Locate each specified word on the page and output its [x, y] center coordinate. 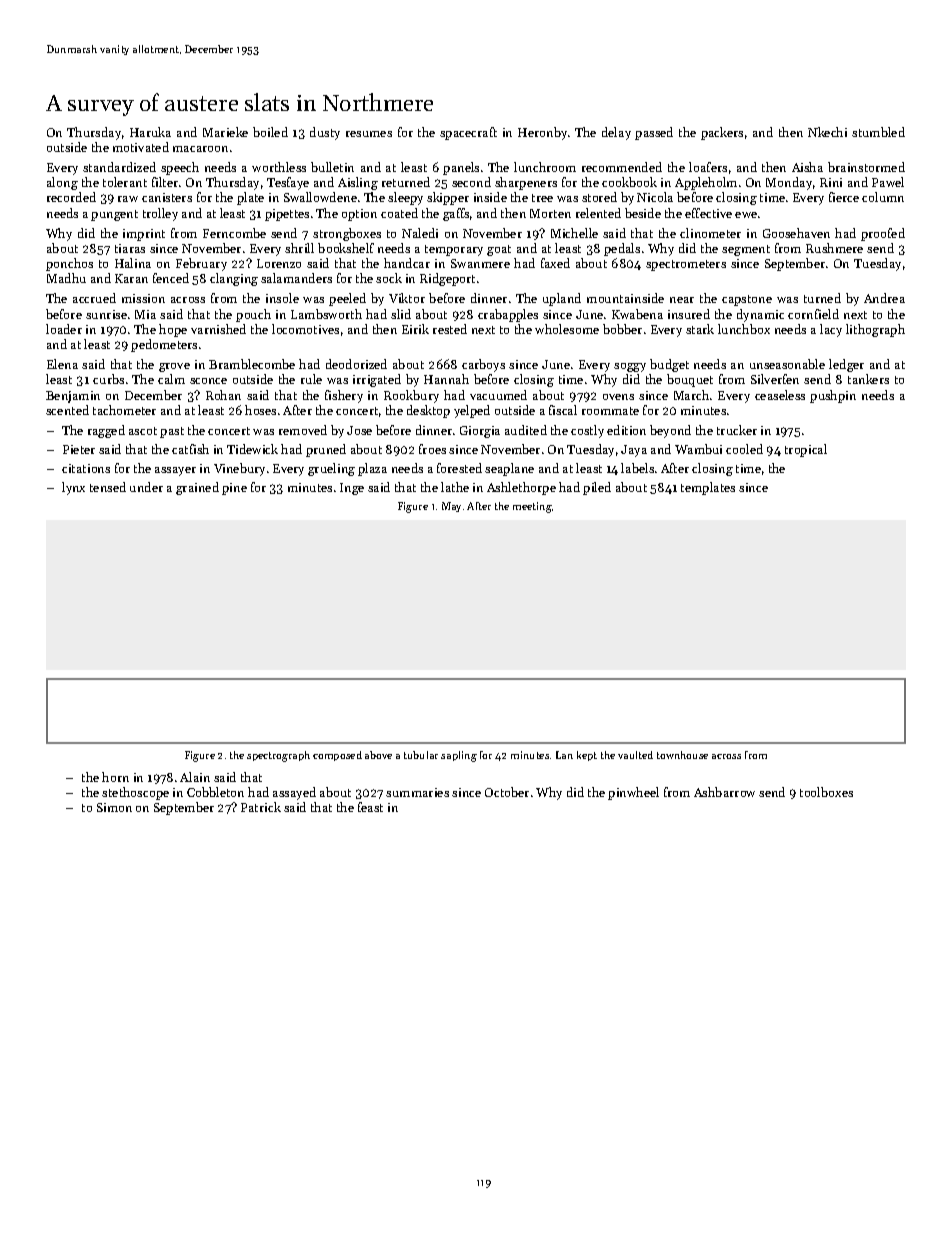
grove [174, 367]
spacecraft [468, 133]
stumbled [878, 132]
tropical [806, 450]
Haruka [150, 132]
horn [115, 777]
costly [587, 431]
